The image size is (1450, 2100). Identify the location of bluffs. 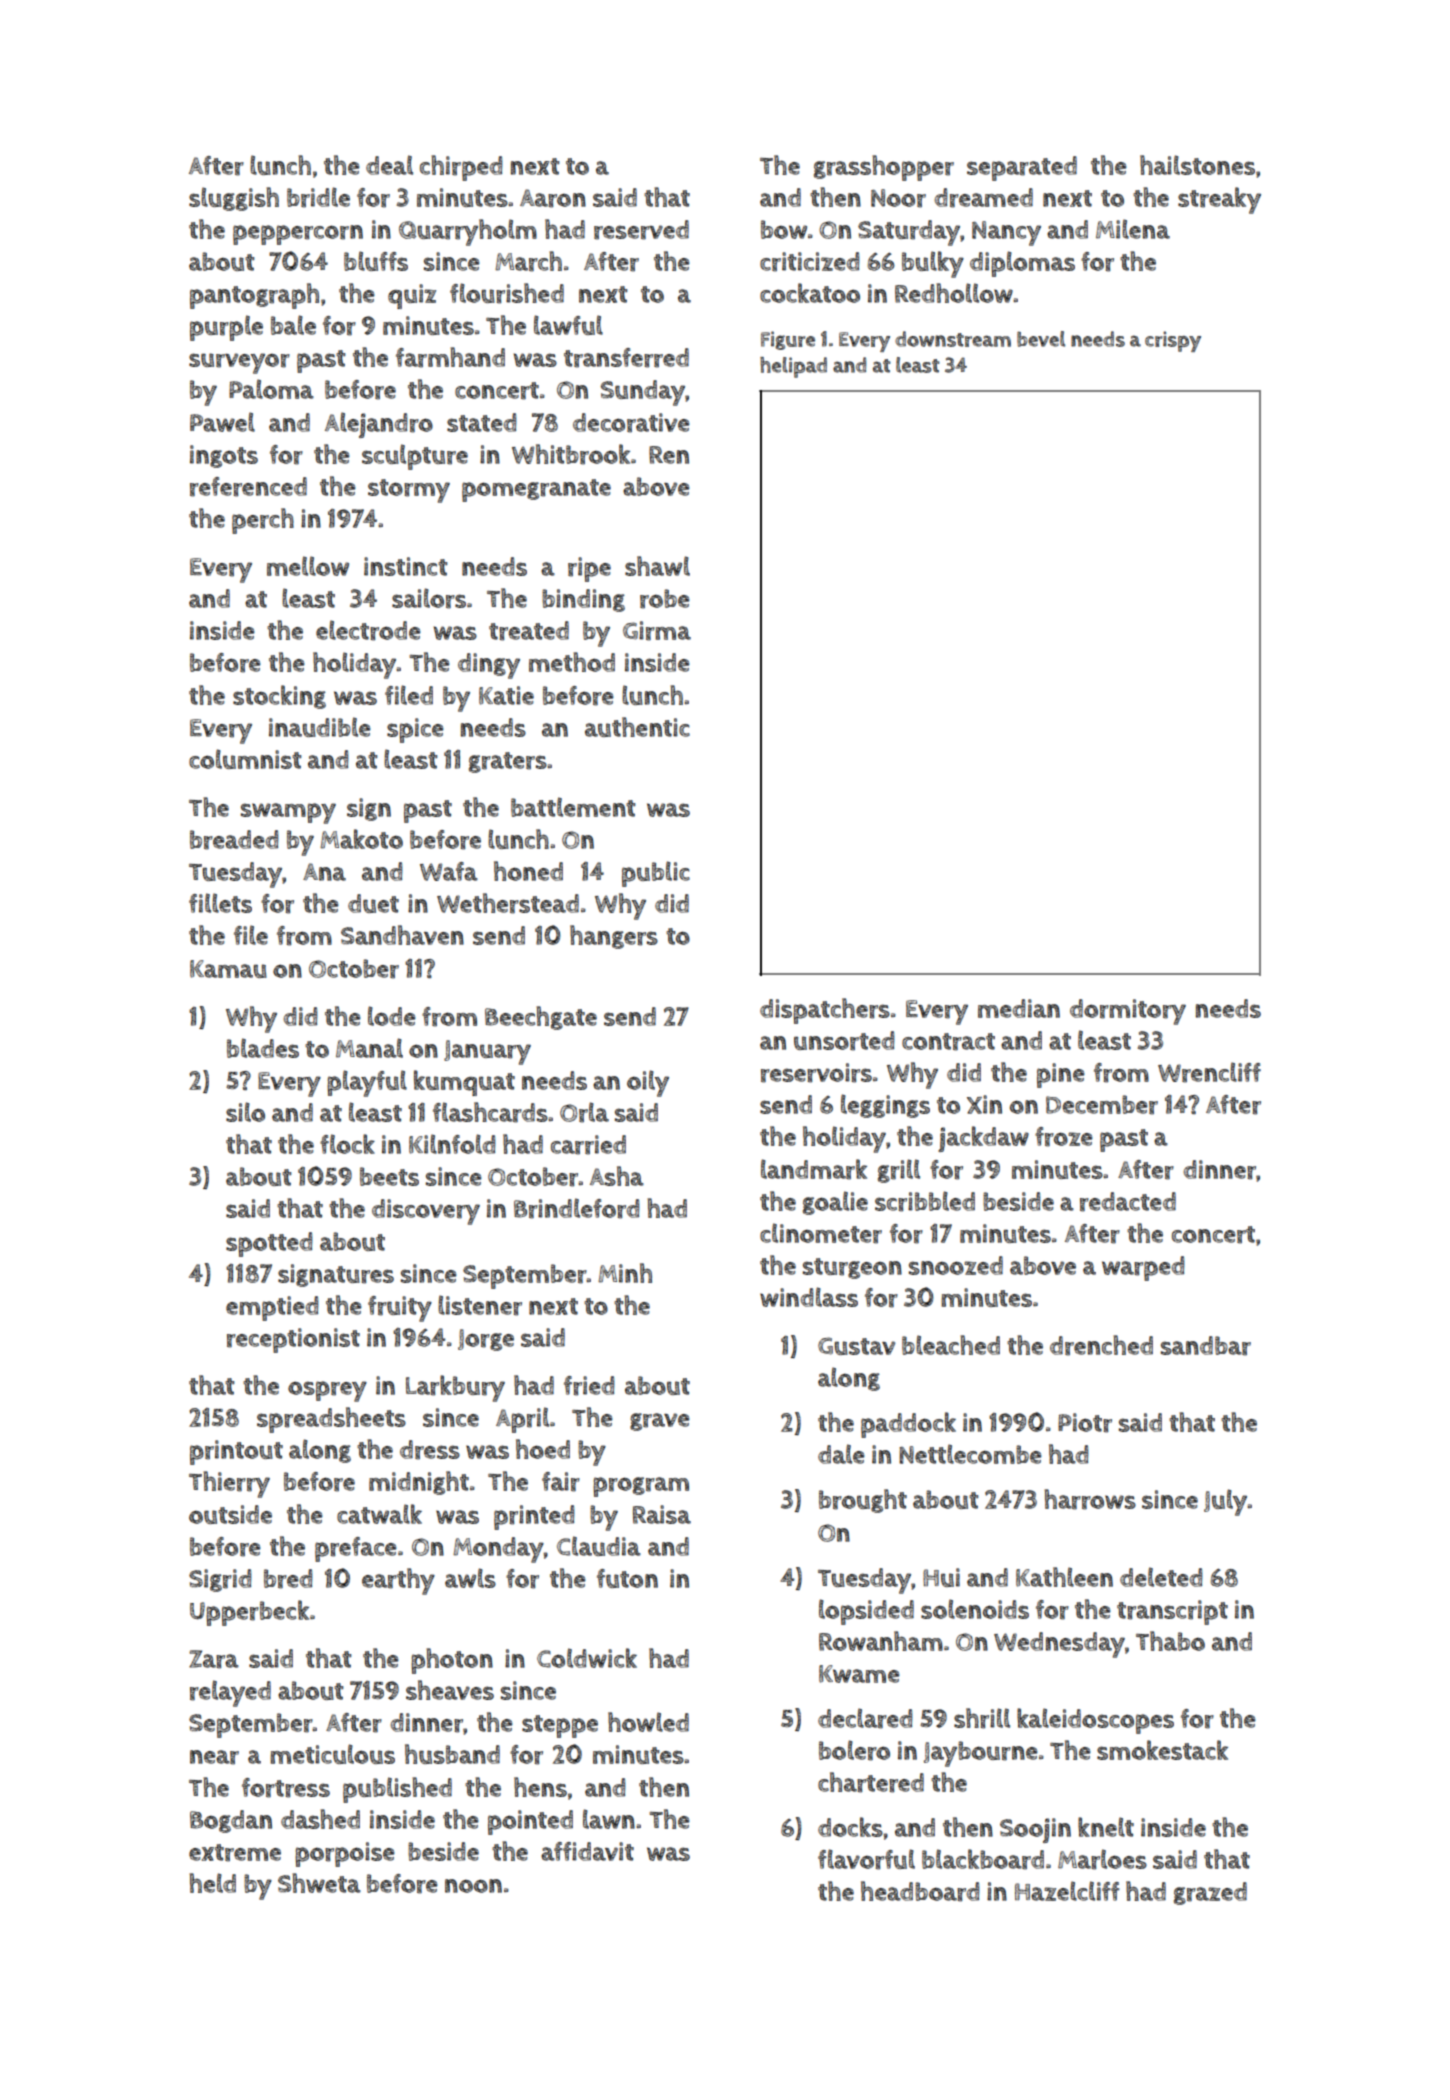
(376, 261).
